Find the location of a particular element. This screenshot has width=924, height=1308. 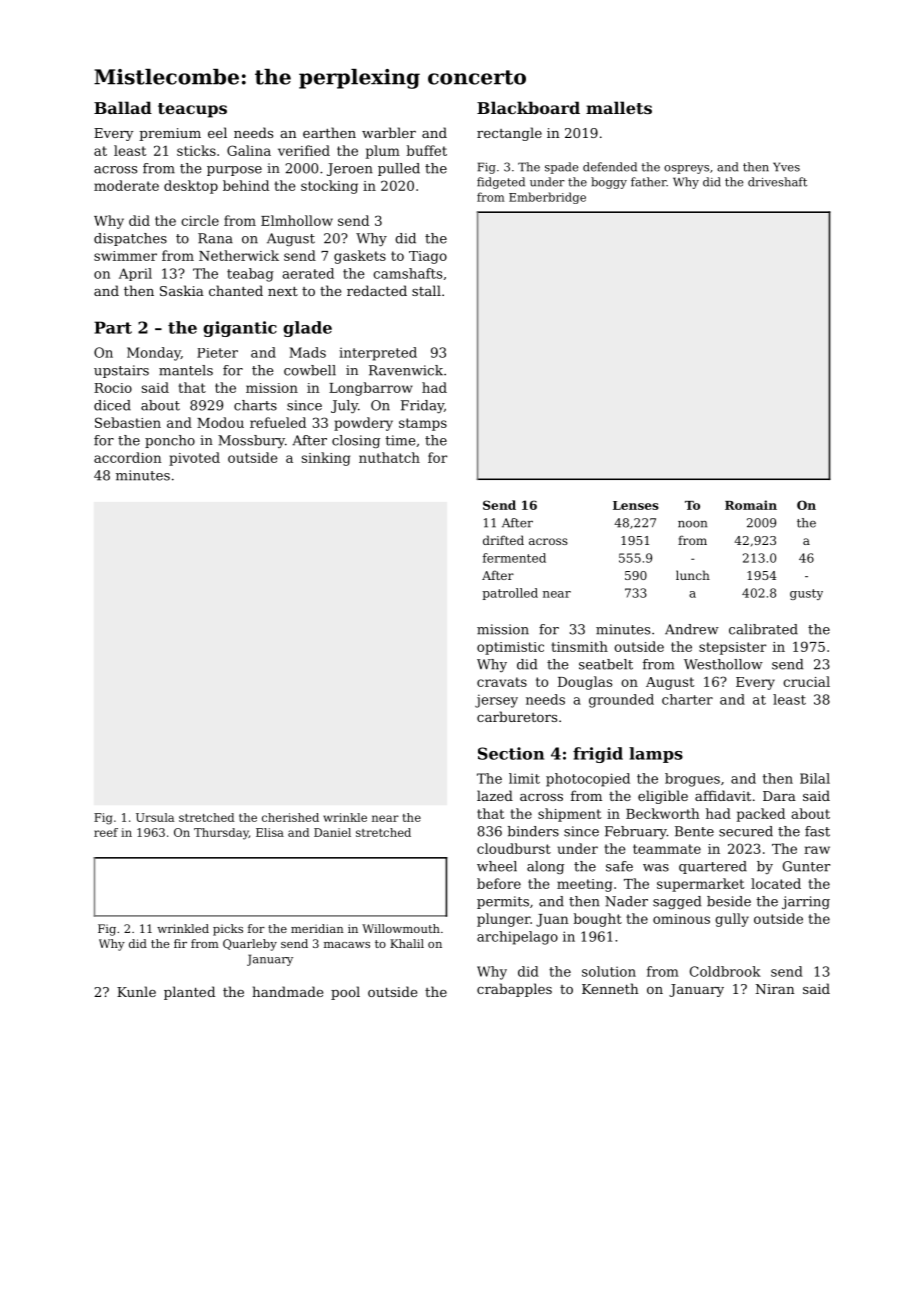

Romain is located at coordinates (751, 505).
